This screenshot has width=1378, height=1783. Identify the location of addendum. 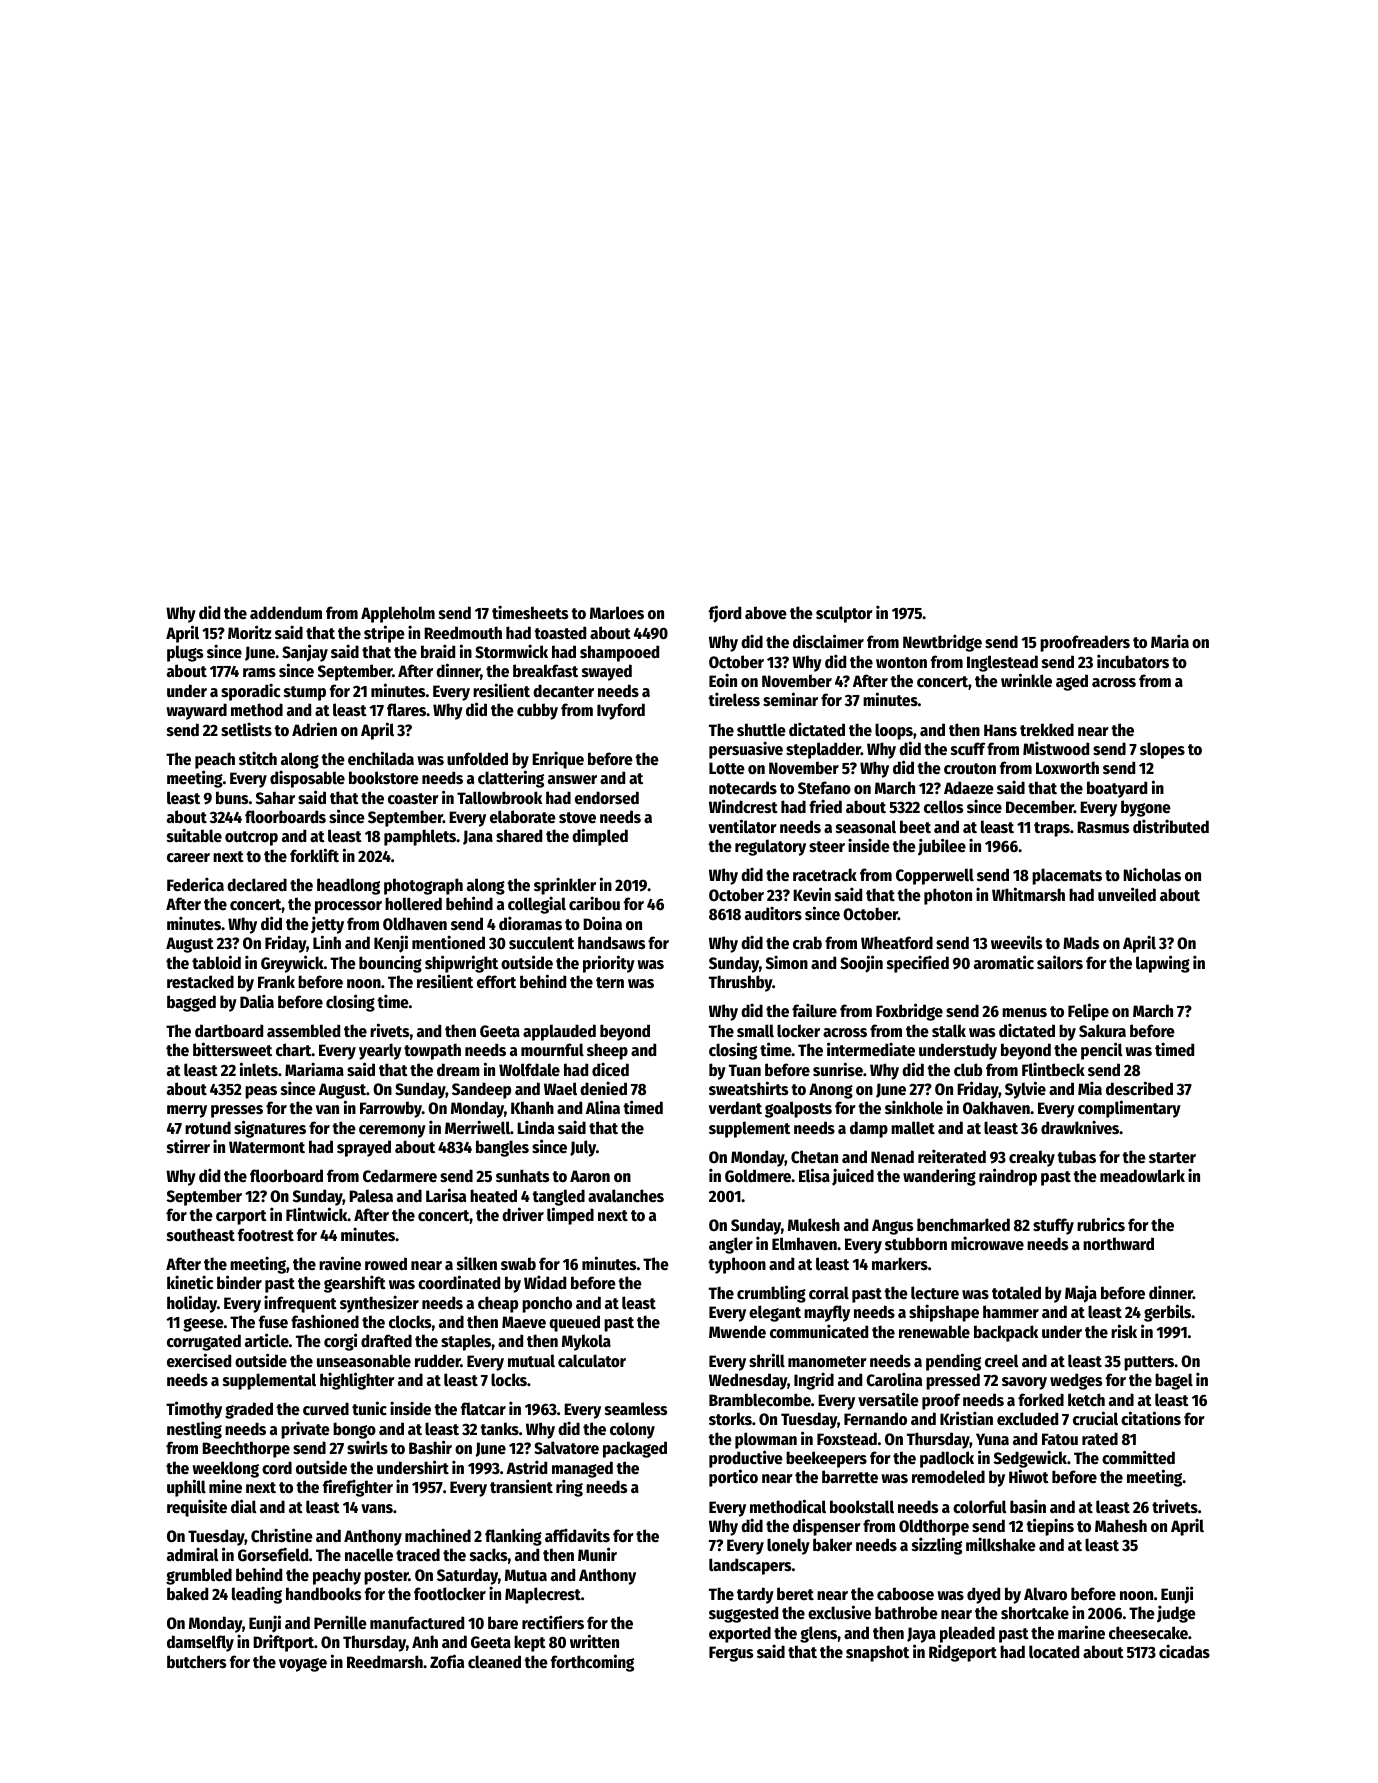
(286, 613).
